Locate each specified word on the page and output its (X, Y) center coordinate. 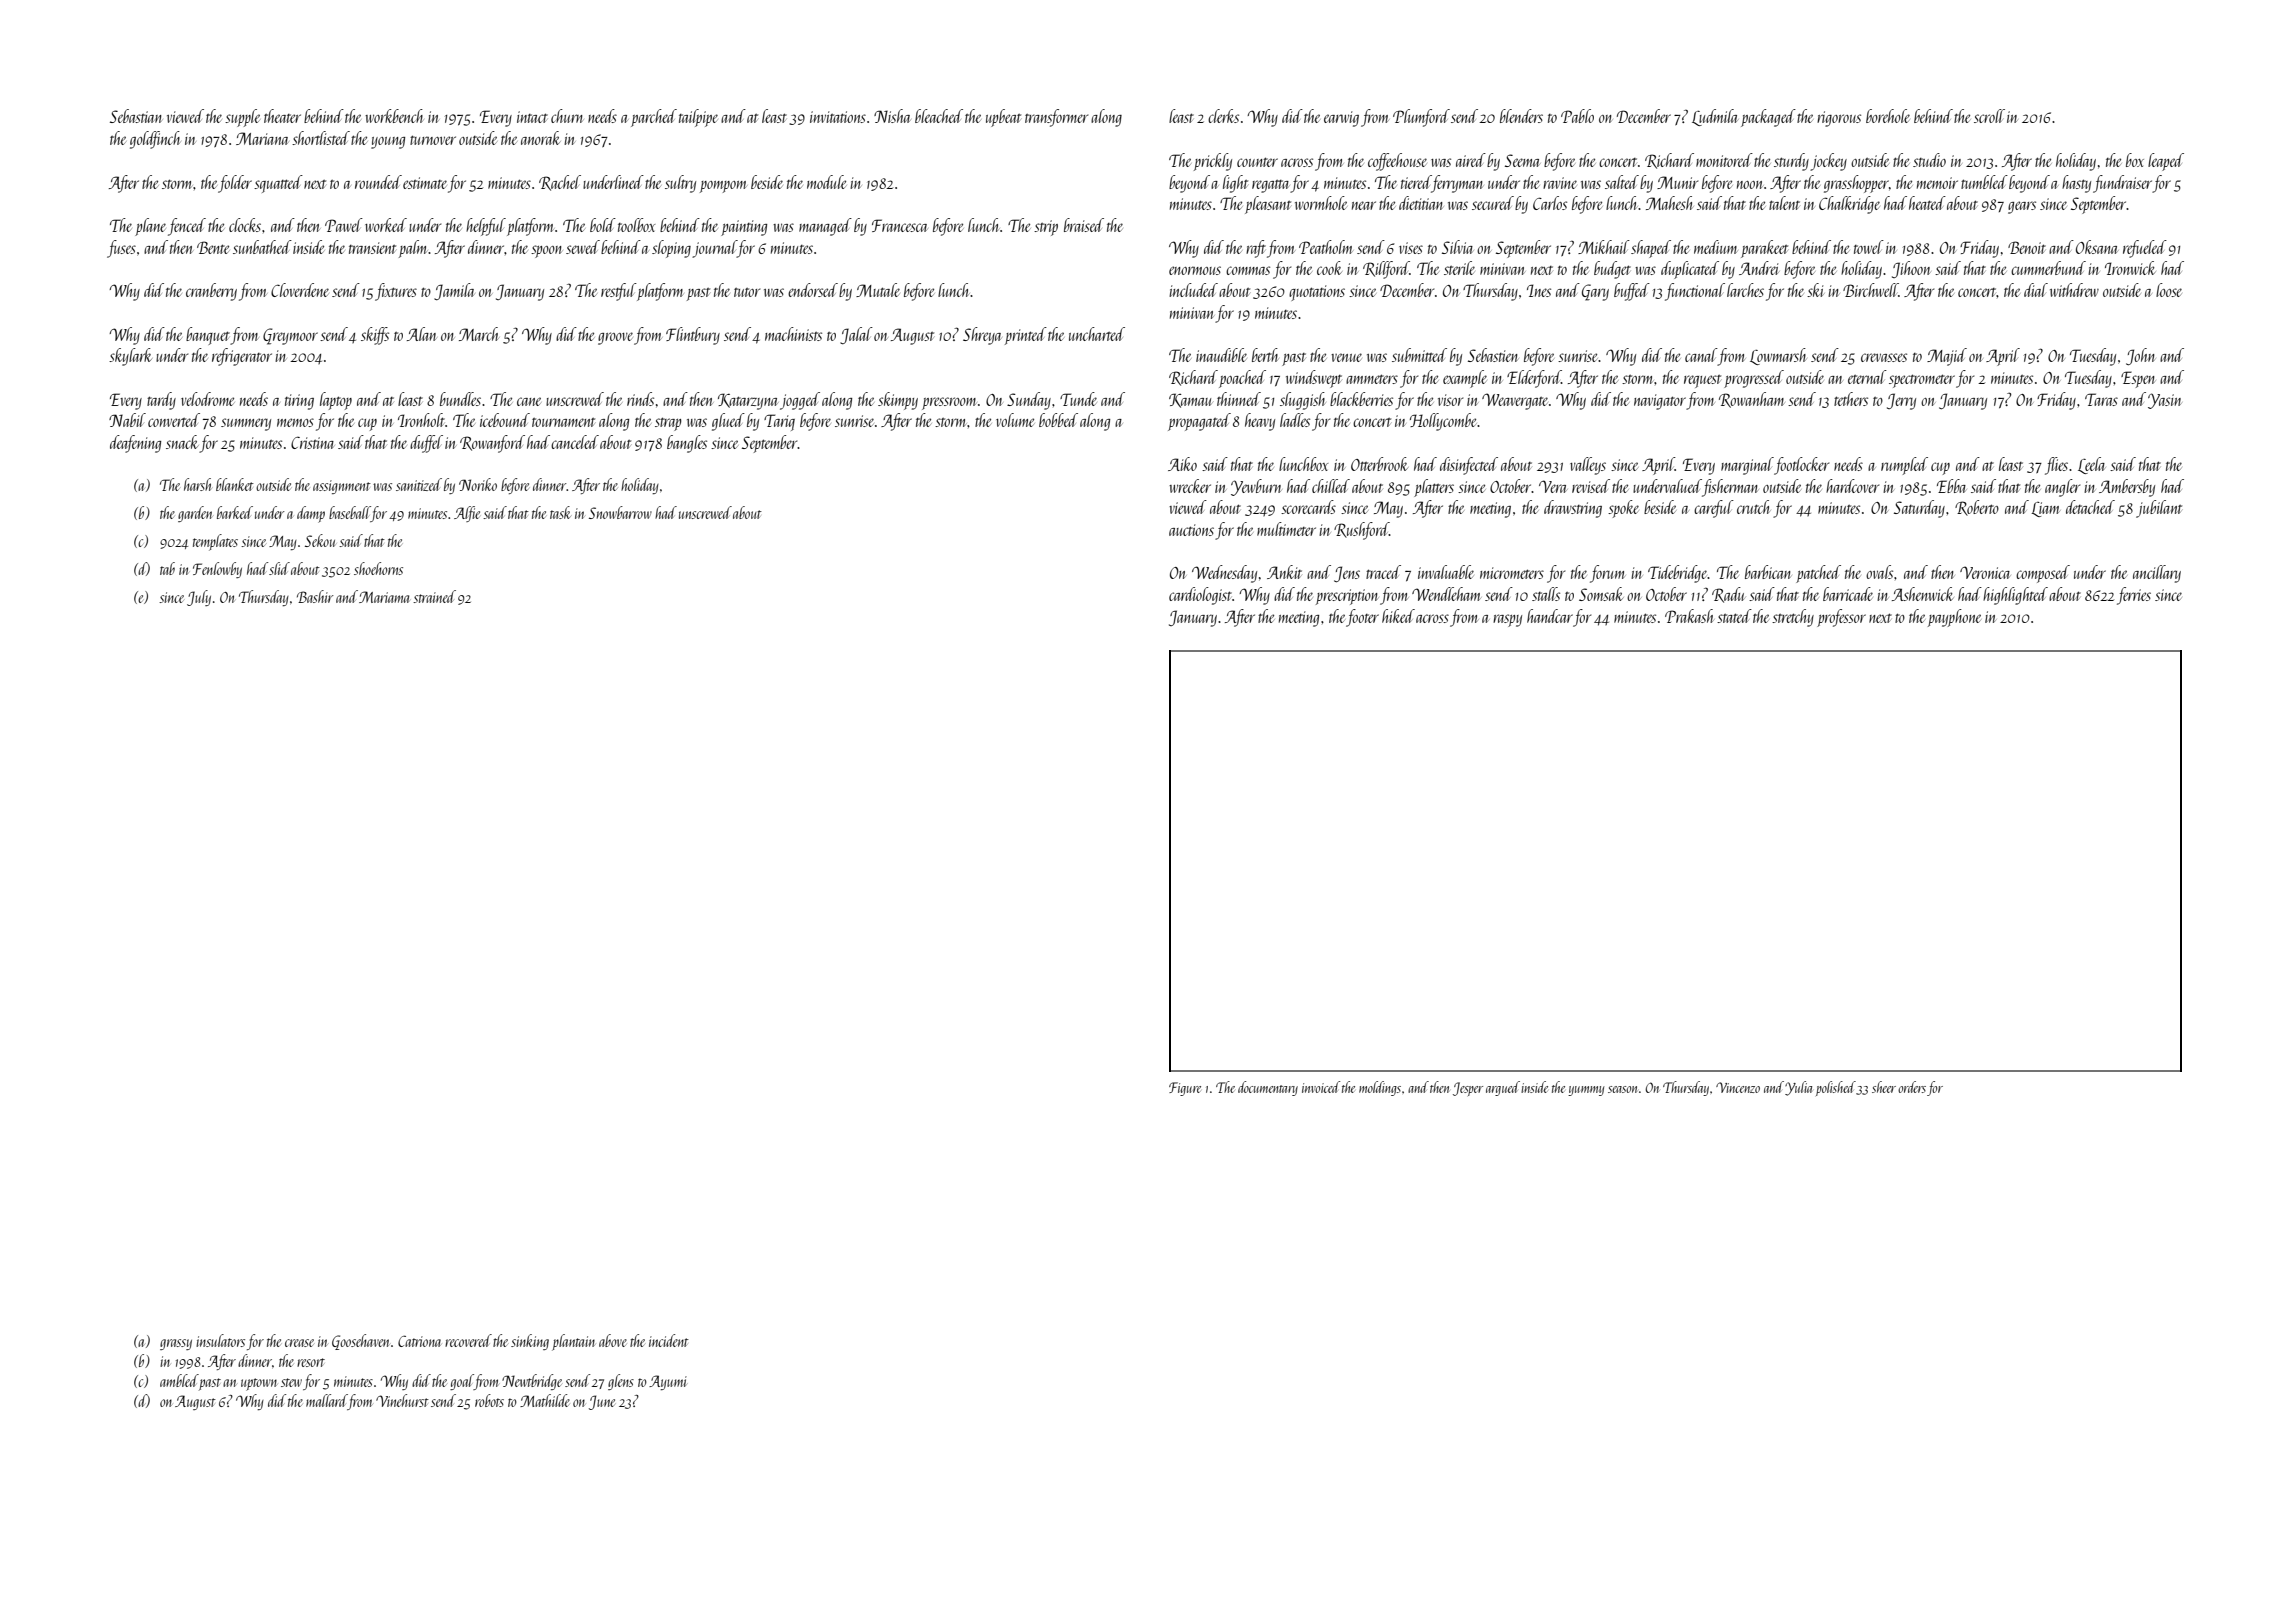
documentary (1268, 1088)
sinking (530, 1342)
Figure (1185, 1089)
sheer (1884, 1087)
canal (1701, 355)
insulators (220, 1340)
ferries (2134, 596)
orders (1912, 1087)
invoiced (1321, 1087)
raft (1256, 249)
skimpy (898, 401)
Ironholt (421, 420)
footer (1362, 618)
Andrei (1759, 268)
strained (434, 596)
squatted (278, 184)
